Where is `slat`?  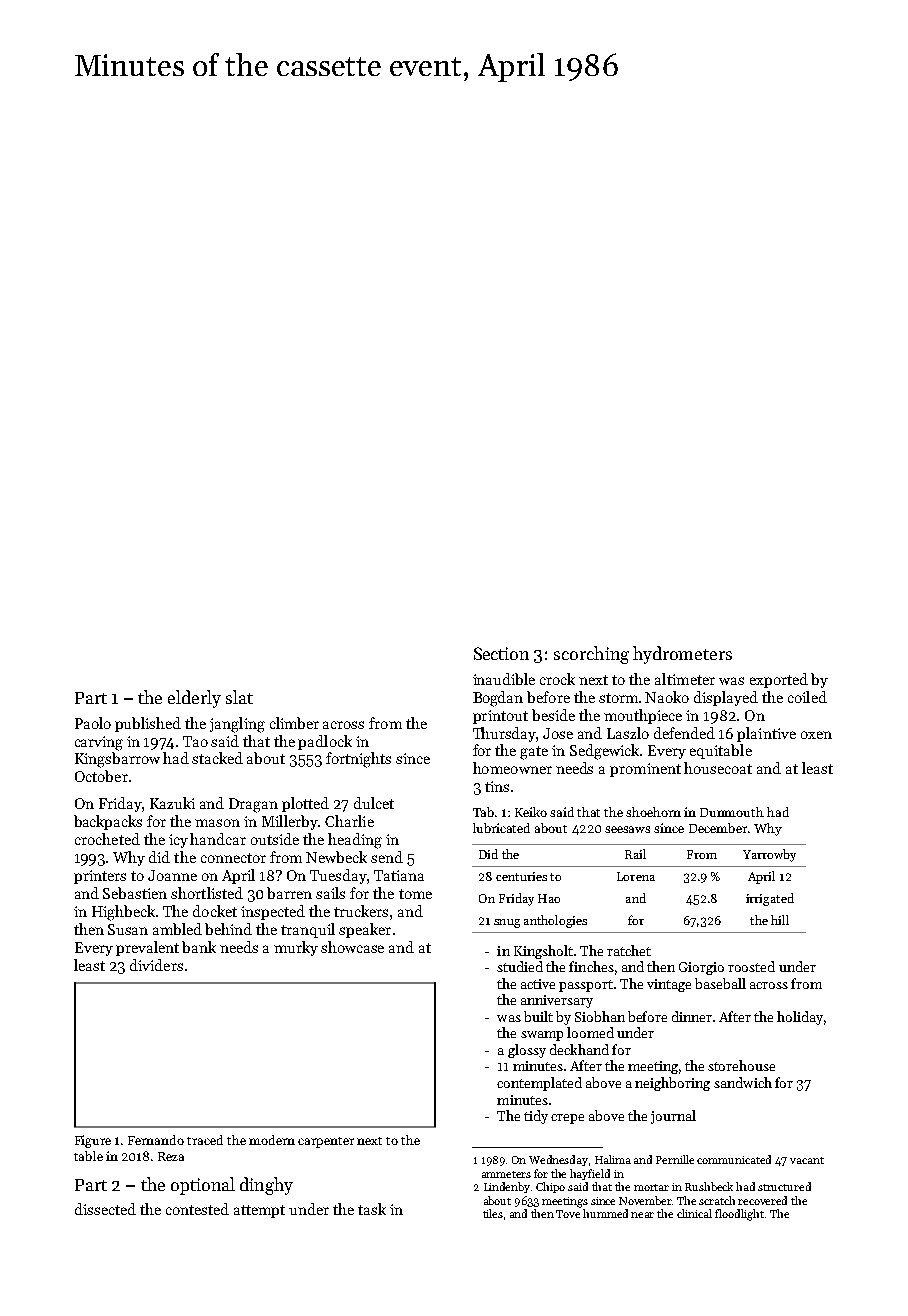 slat is located at coordinates (239, 697).
